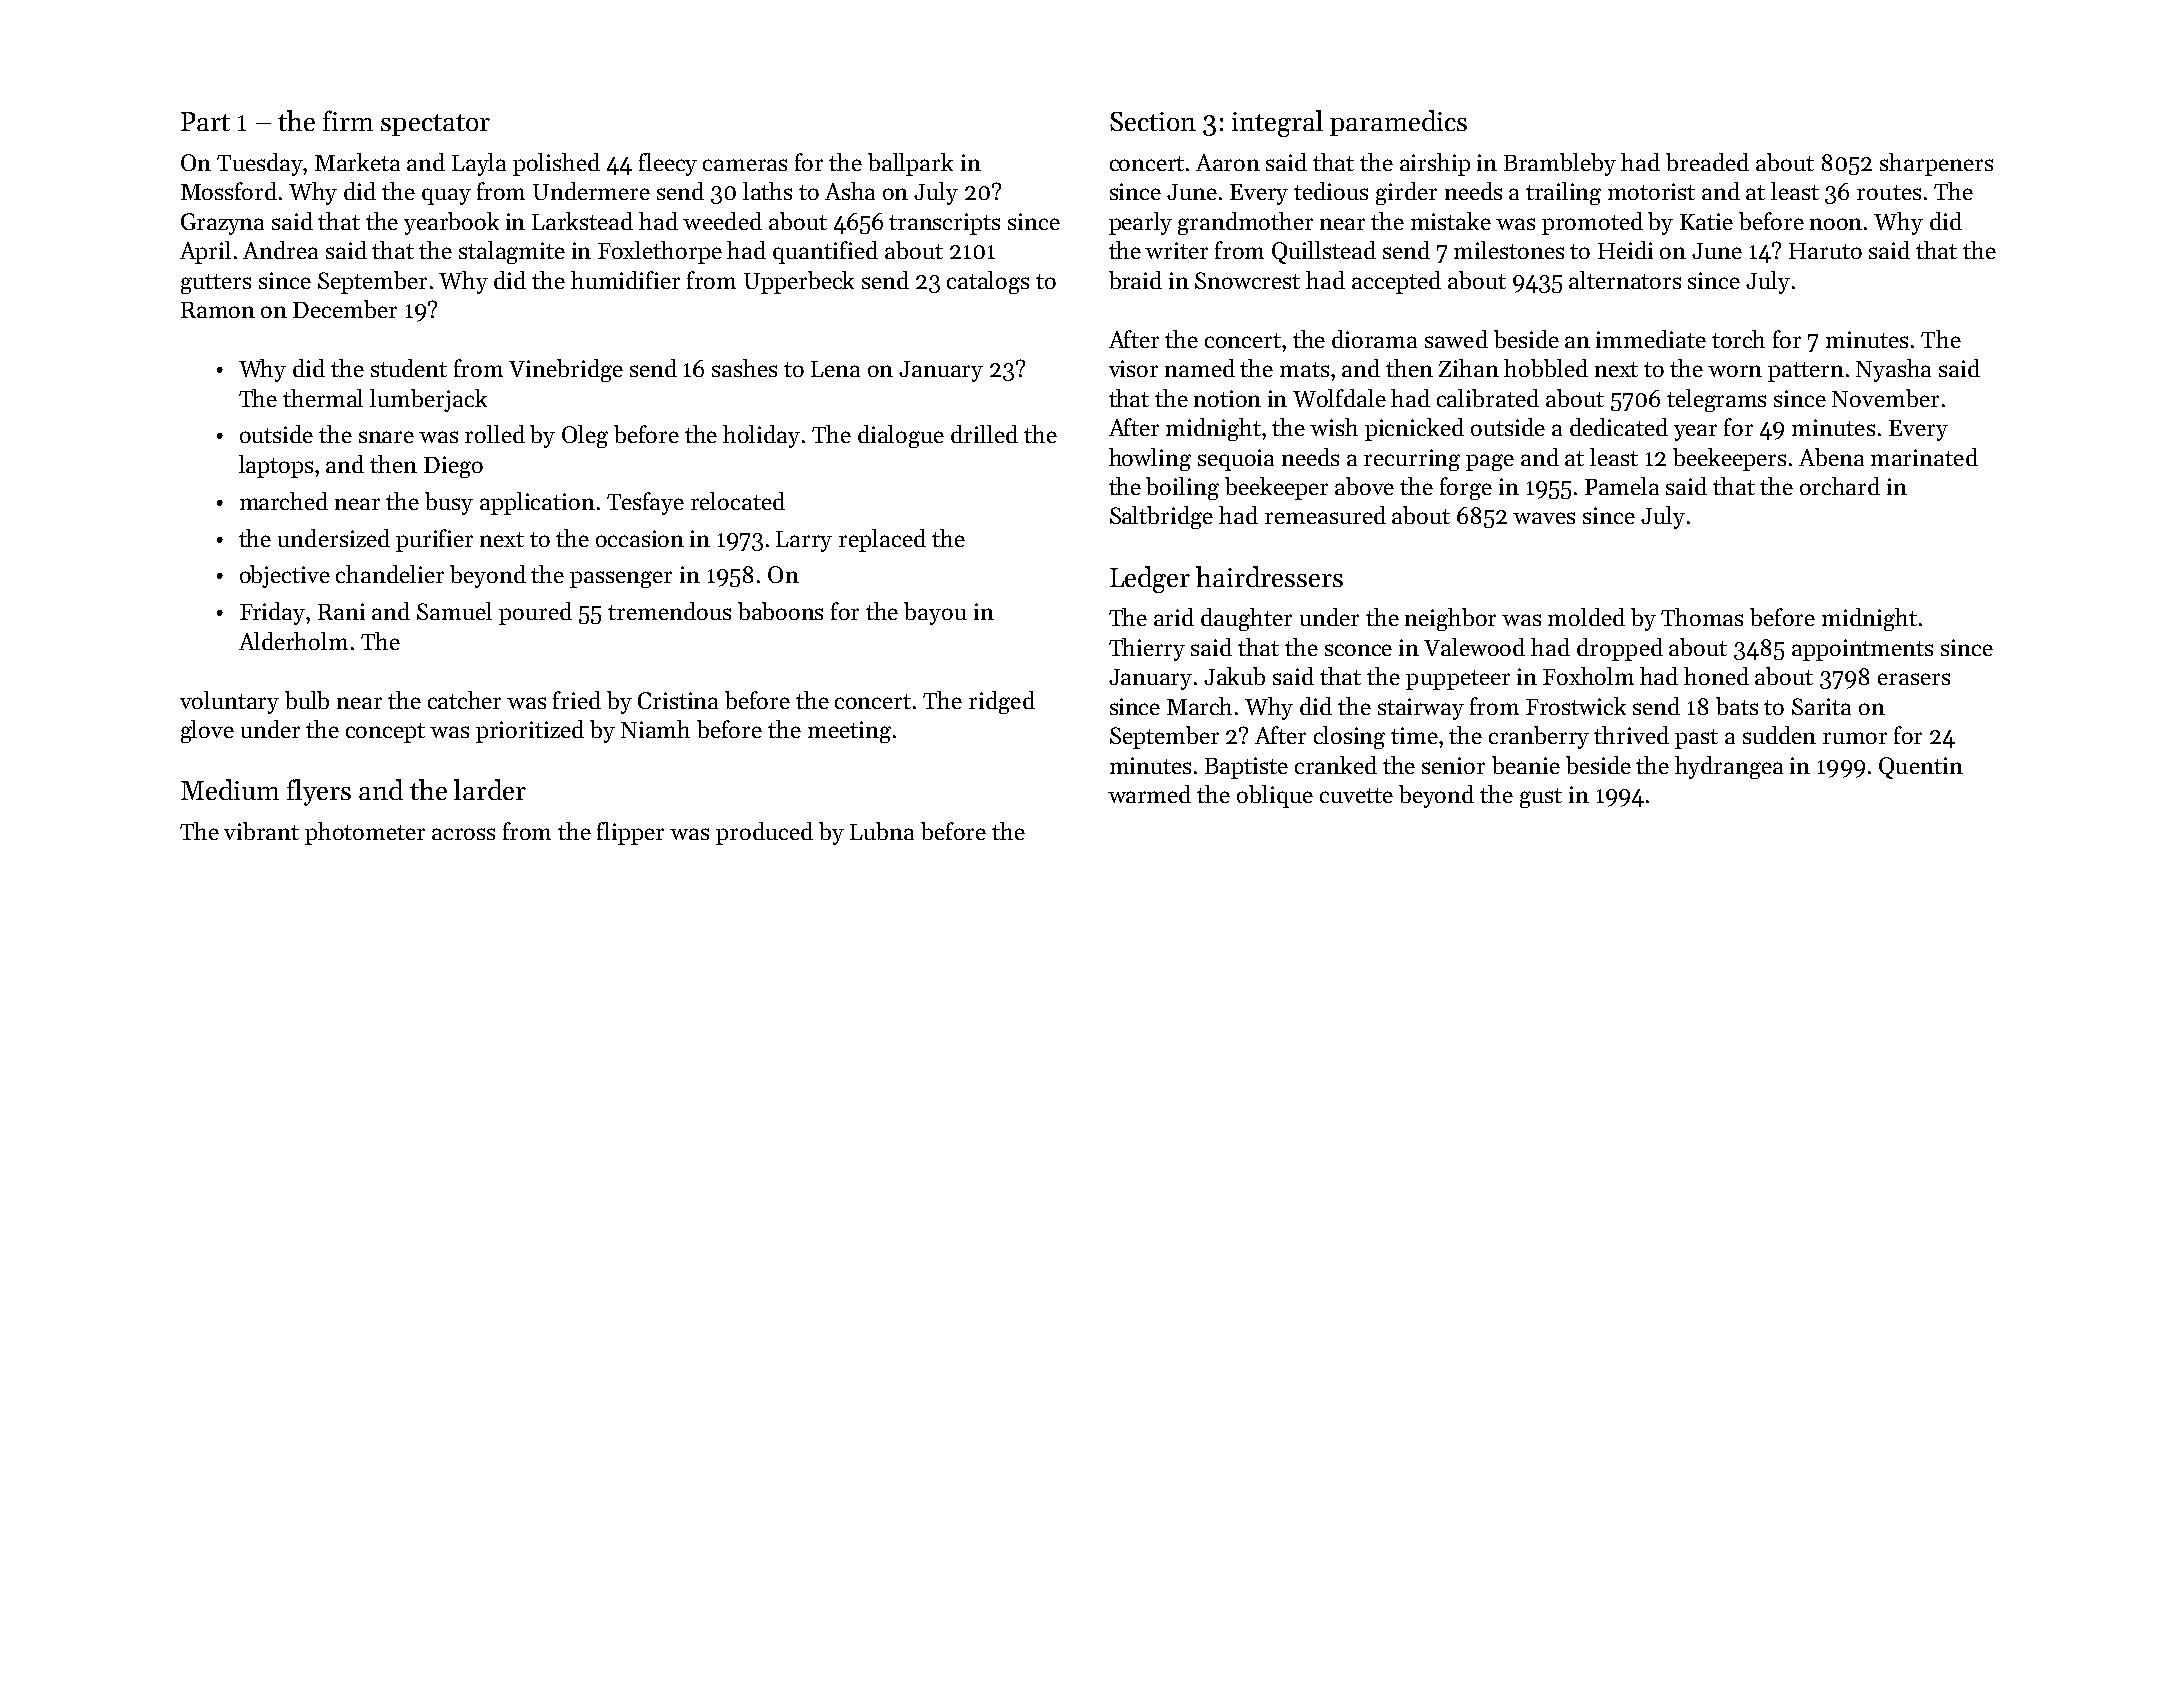 This document has height=1683, width=2178. What do you see at coordinates (345, 309) in the document?
I see `December` at bounding box center [345, 309].
